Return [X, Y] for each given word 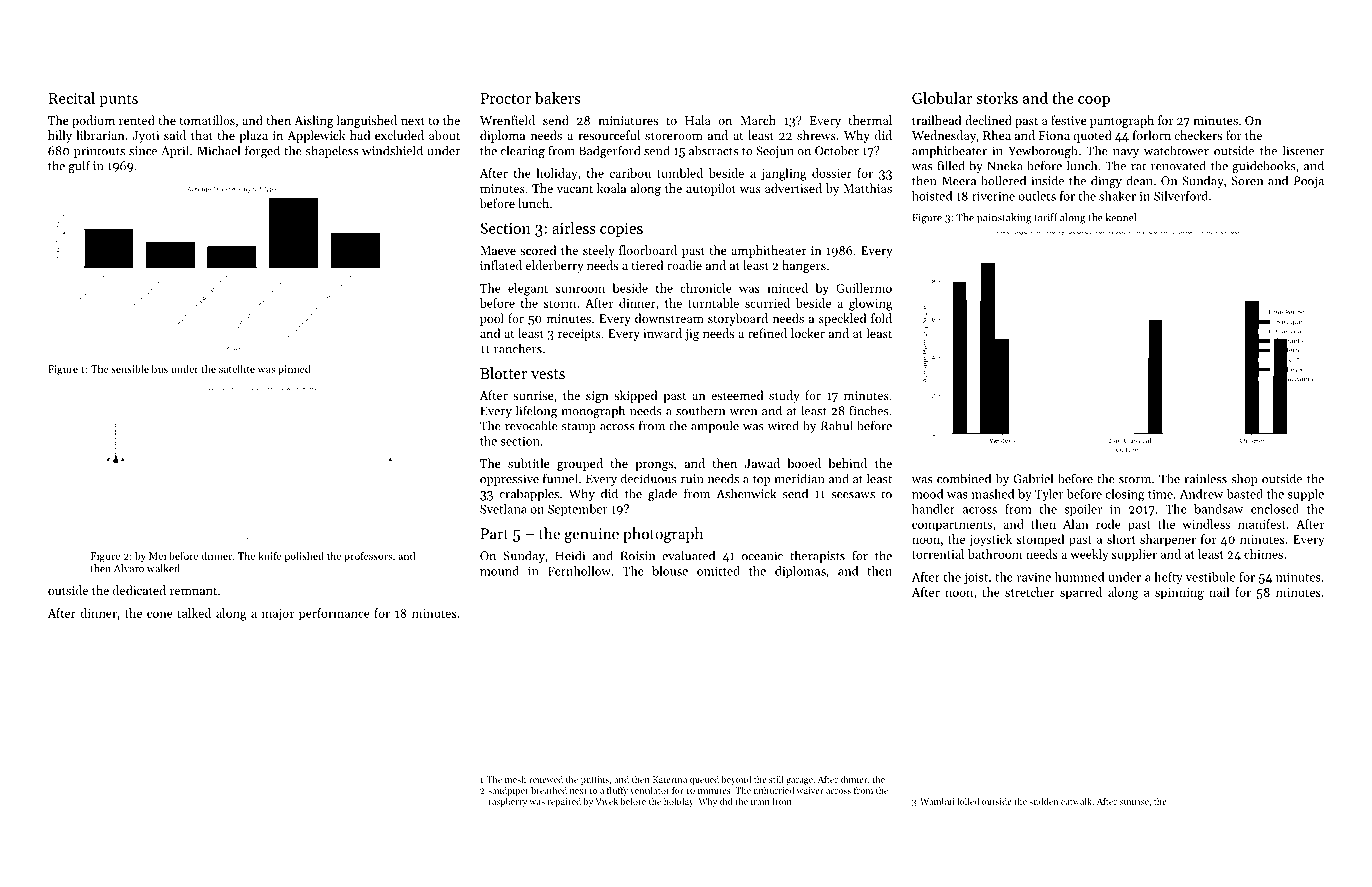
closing [1125, 495]
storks [997, 98]
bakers [557, 98]
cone [160, 614]
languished [367, 121]
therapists [817, 556]
